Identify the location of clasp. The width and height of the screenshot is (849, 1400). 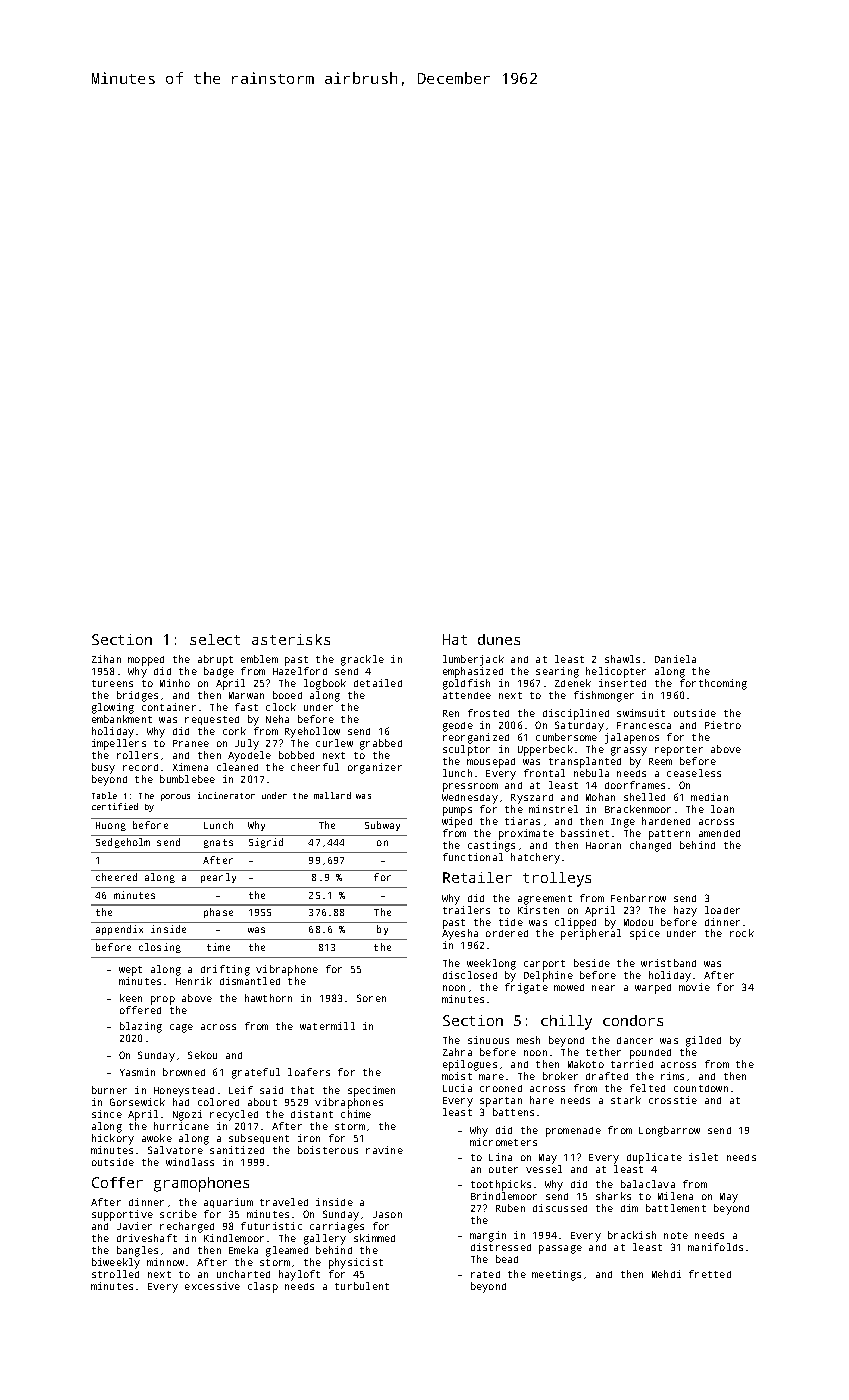
(263, 1287).
